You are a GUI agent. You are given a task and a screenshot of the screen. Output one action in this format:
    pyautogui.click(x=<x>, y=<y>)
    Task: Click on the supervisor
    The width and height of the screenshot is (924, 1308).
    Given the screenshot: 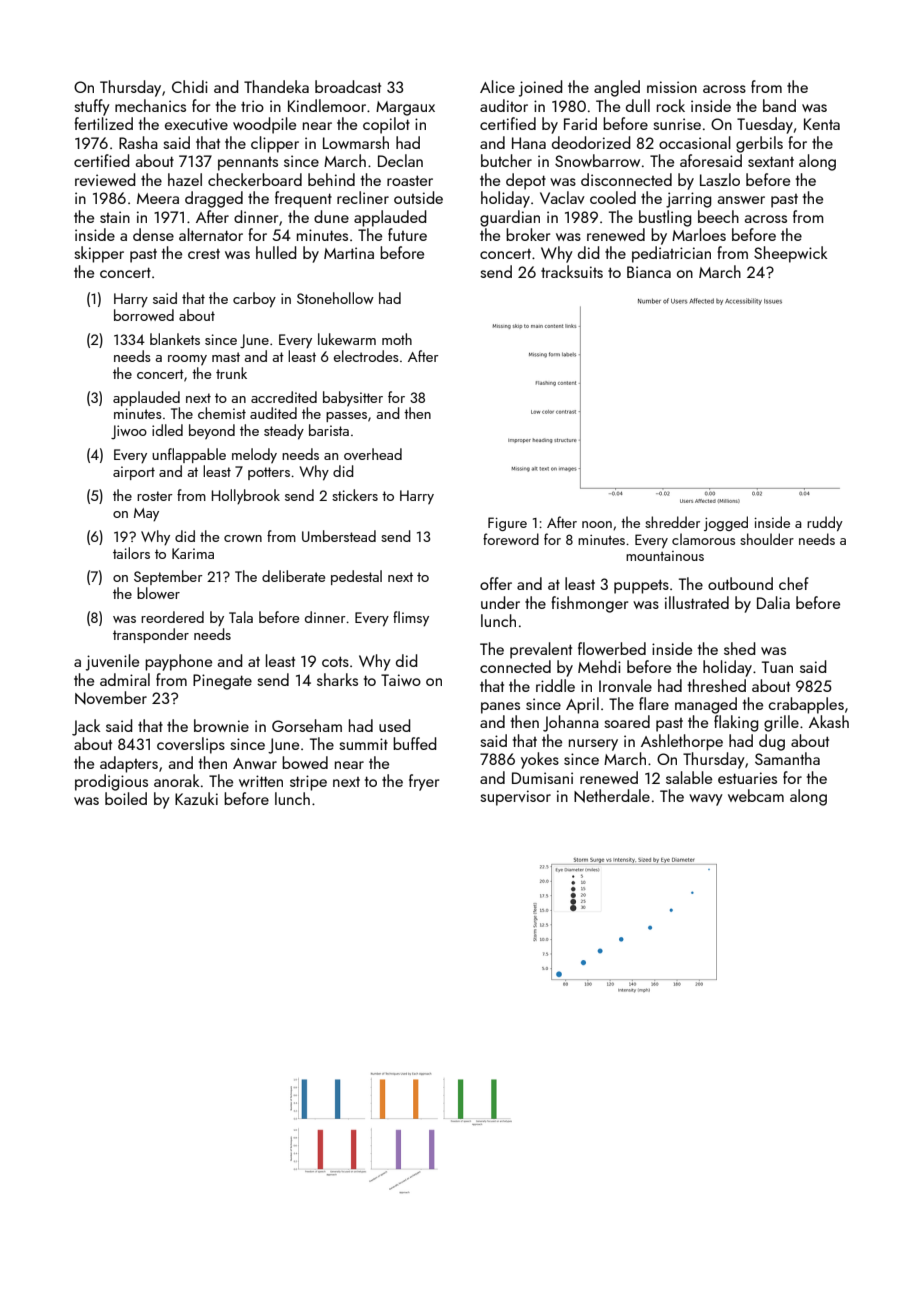 What is the action you would take?
    pyautogui.click(x=515, y=798)
